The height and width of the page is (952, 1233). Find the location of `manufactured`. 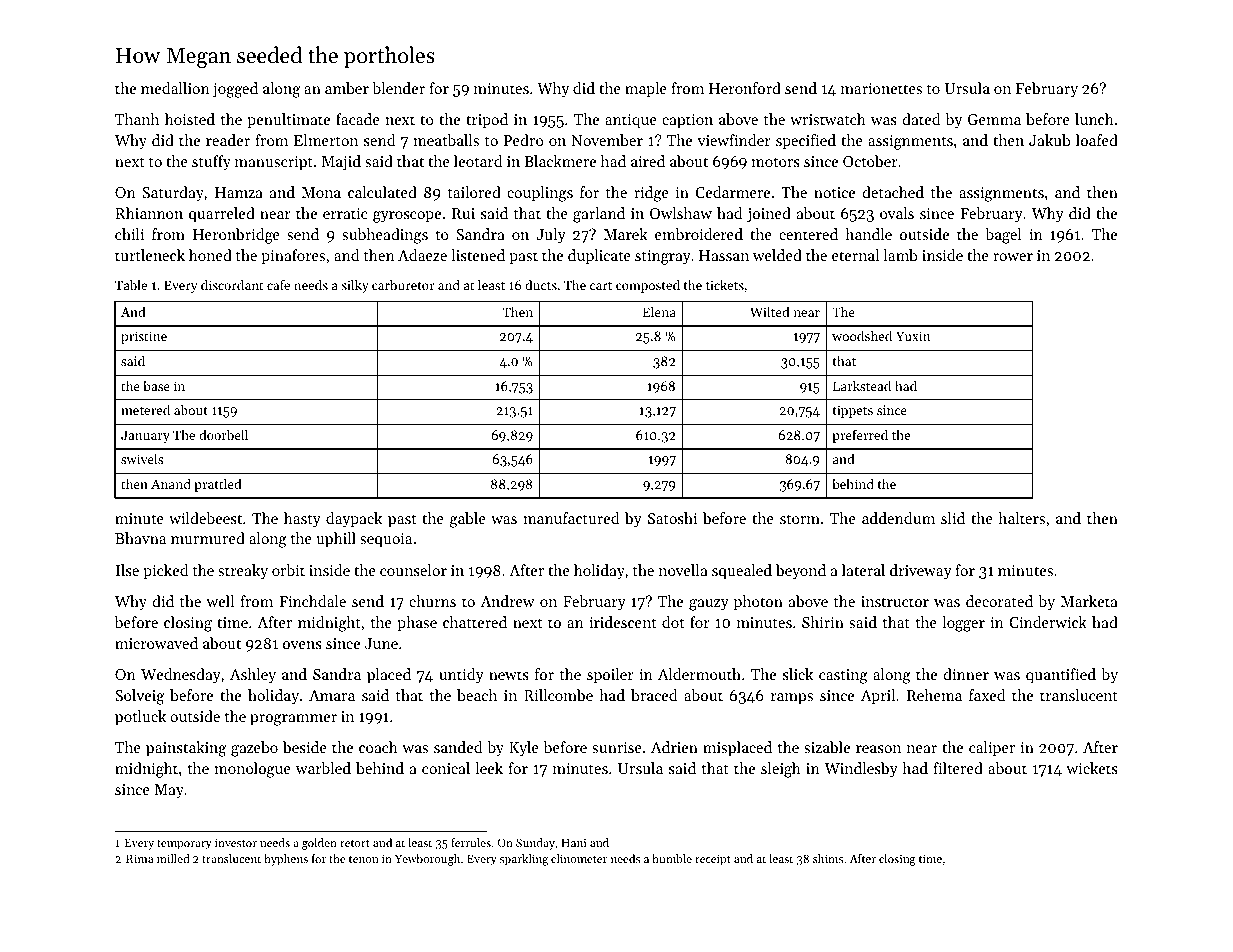

manufactured is located at coordinates (571, 518).
